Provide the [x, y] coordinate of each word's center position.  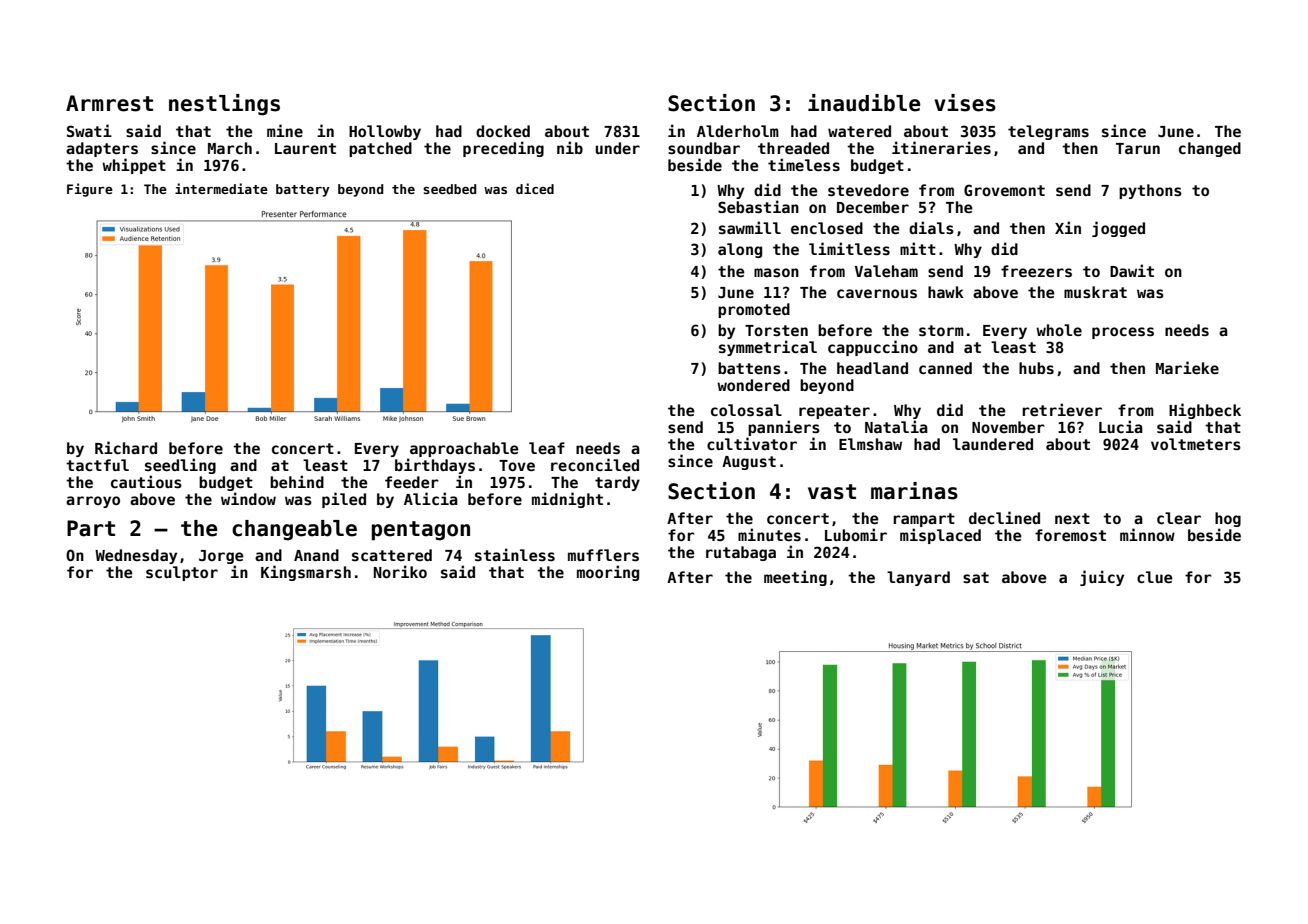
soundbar [704, 148]
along [740, 250]
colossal [746, 410]
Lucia [1121, 426]
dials [931, 227]
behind [297, 481]
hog [1228, 519]
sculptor [182, 573]
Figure [90, 190]
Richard [126, 447]
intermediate [221, 188]
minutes [769, 534]
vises [965, 103]
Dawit [1132, 270]
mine [285, 130]
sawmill [750, 227]
